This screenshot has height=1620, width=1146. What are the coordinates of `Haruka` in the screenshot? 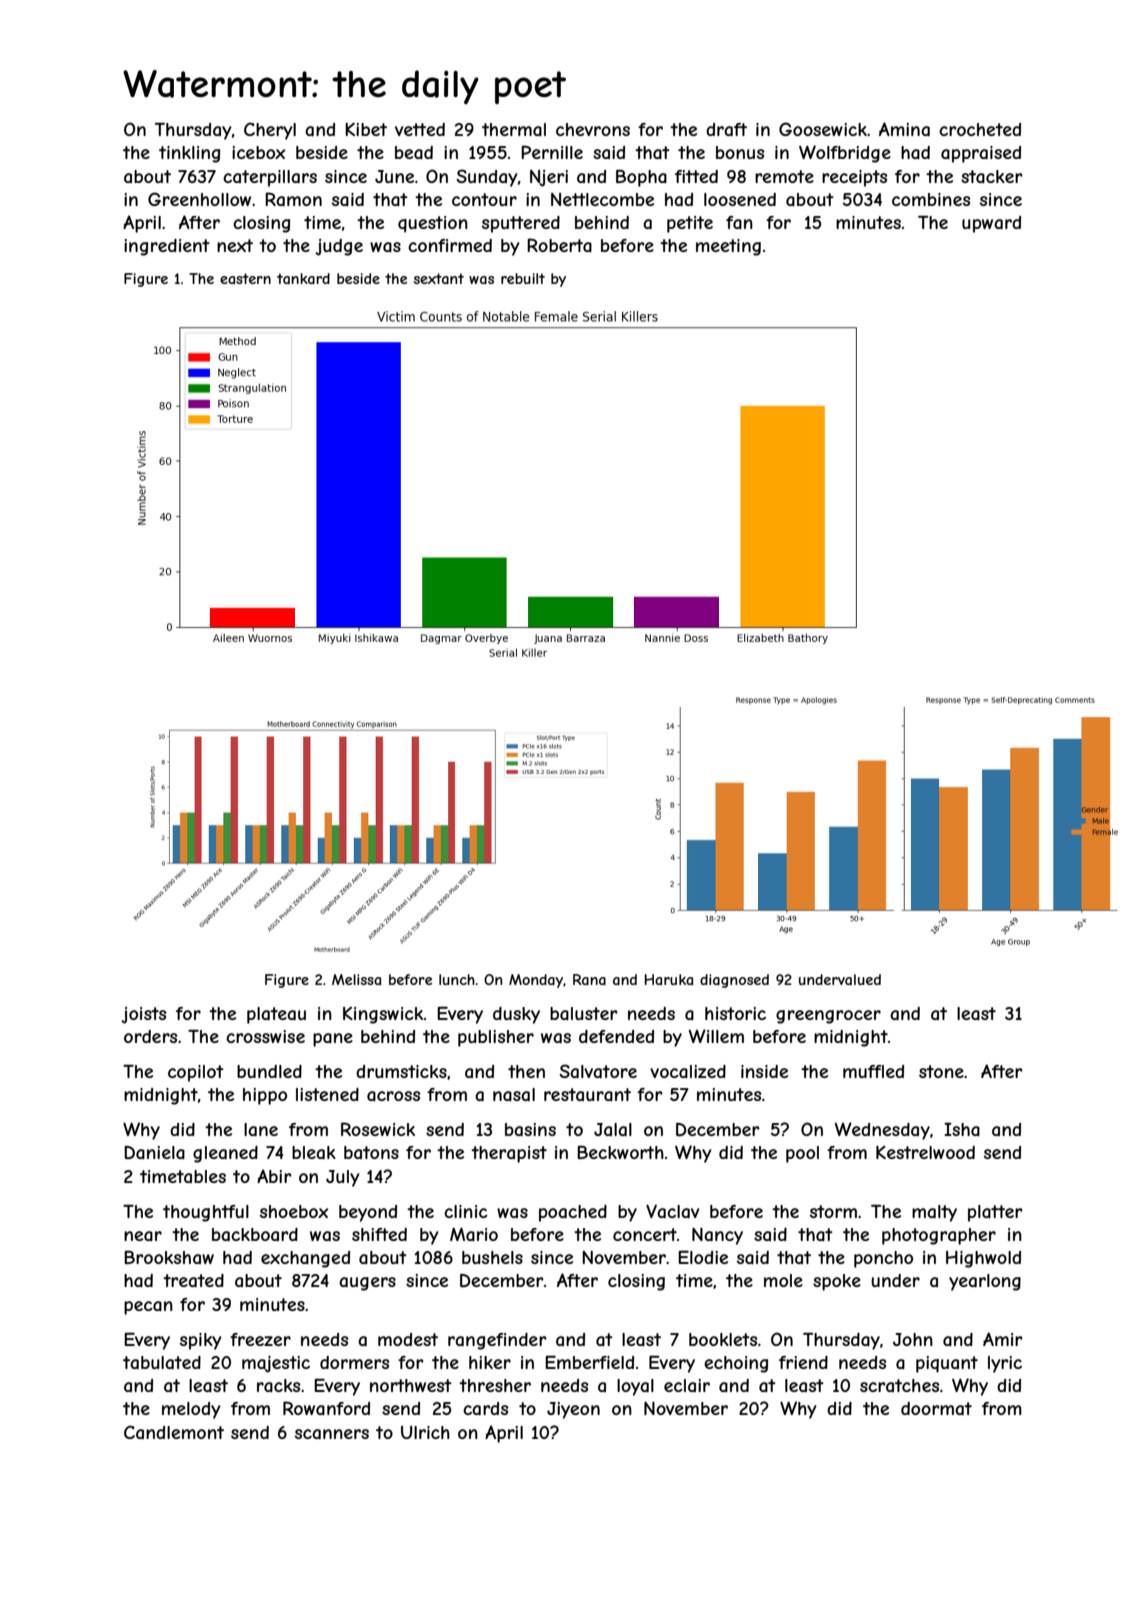 It's located at (669, 979).
